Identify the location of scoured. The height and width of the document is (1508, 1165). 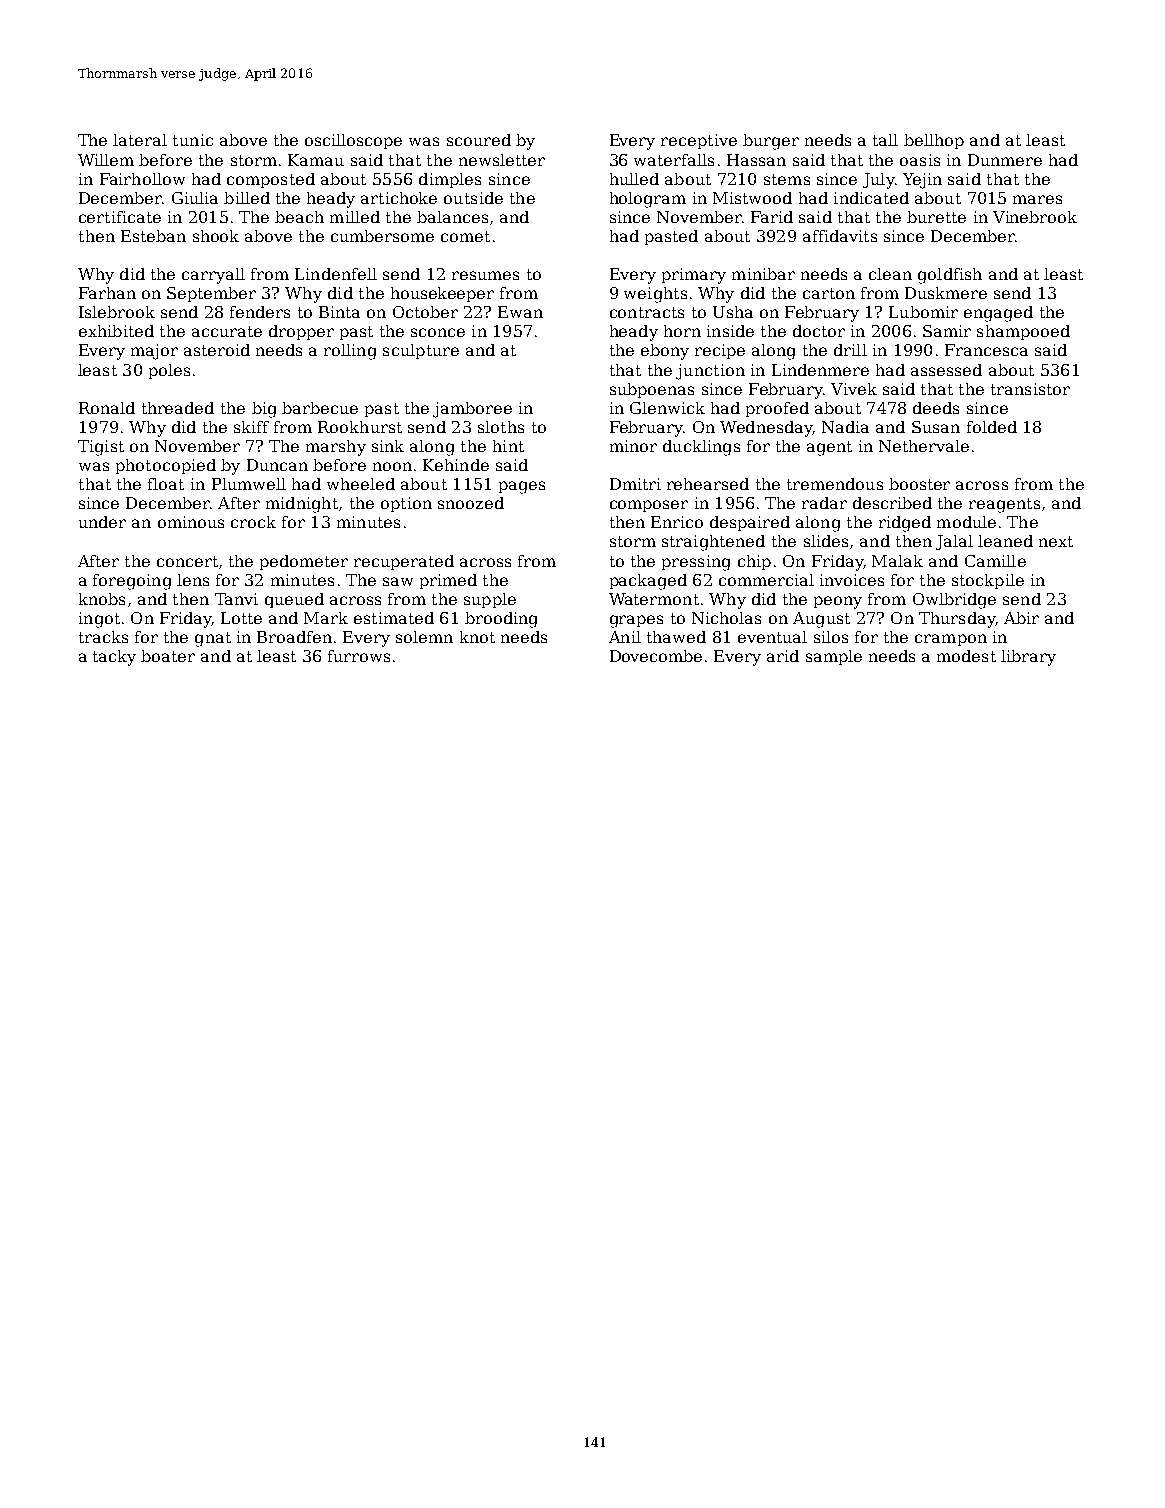
(479, 140).
